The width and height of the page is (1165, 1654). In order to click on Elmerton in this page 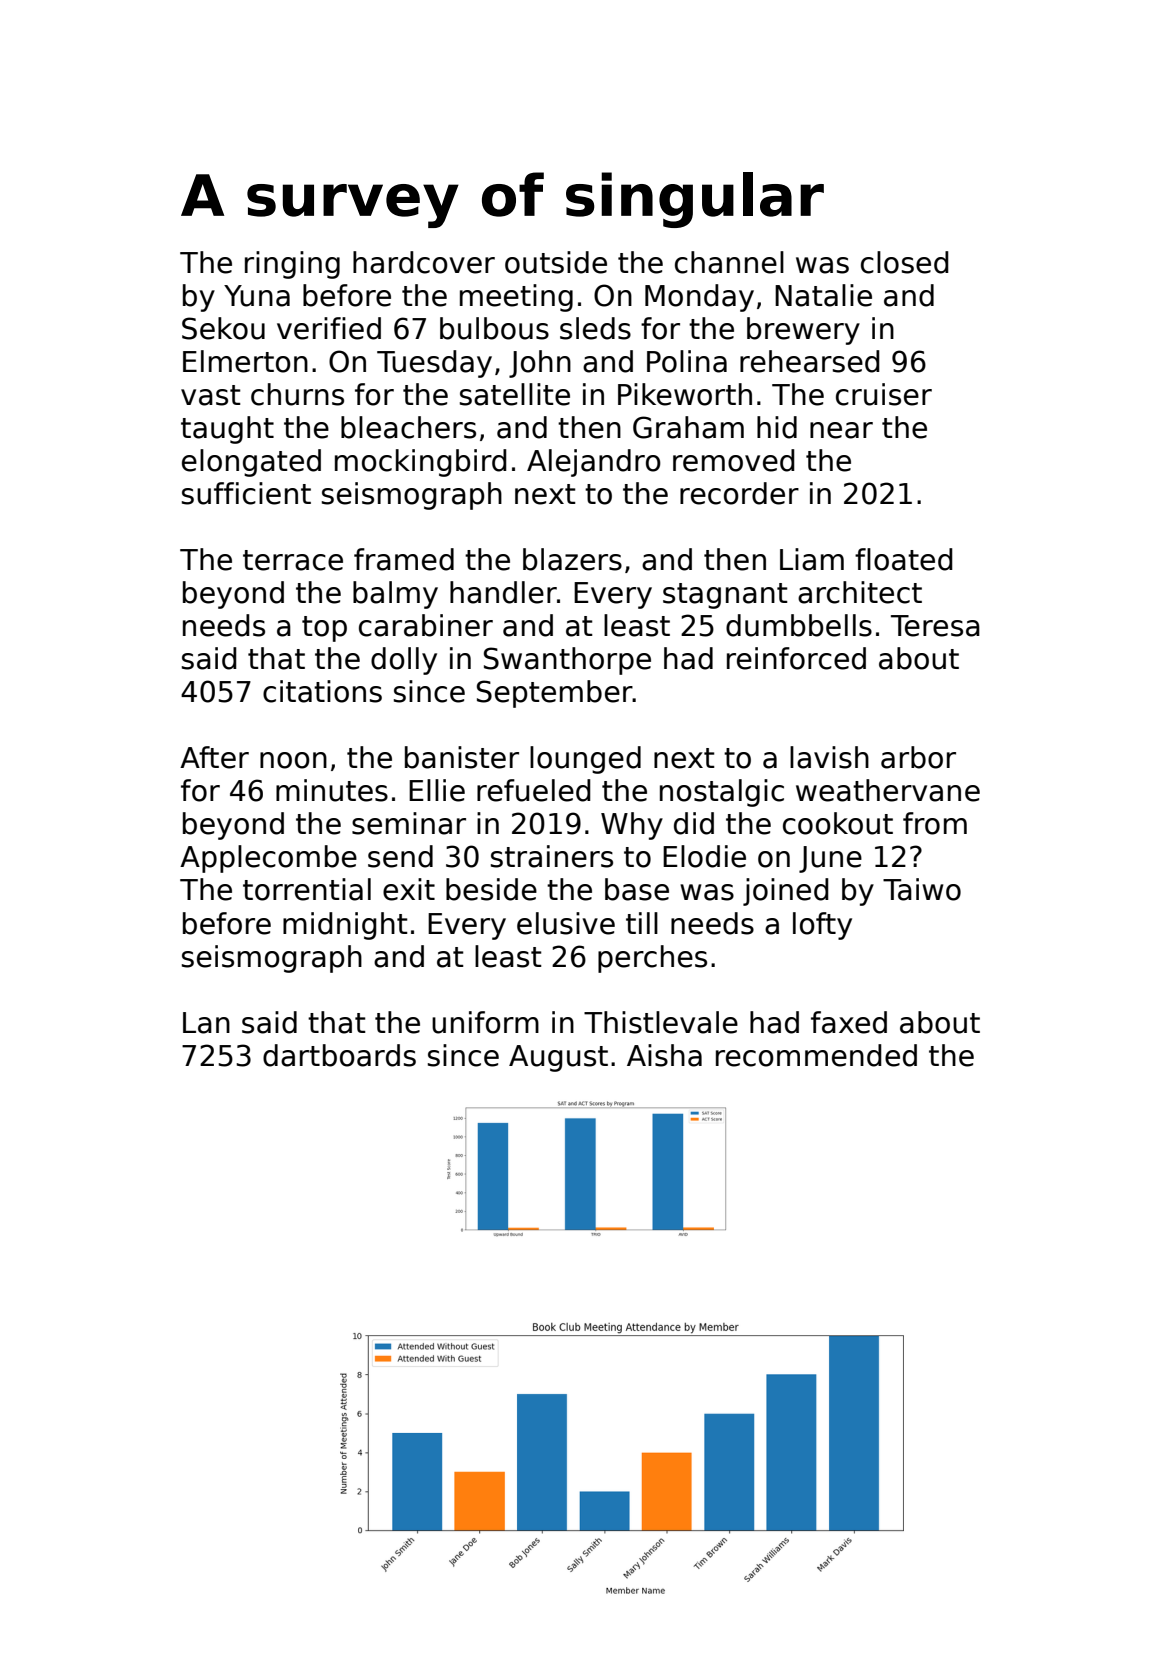, I will do `click(245, 361)`.
